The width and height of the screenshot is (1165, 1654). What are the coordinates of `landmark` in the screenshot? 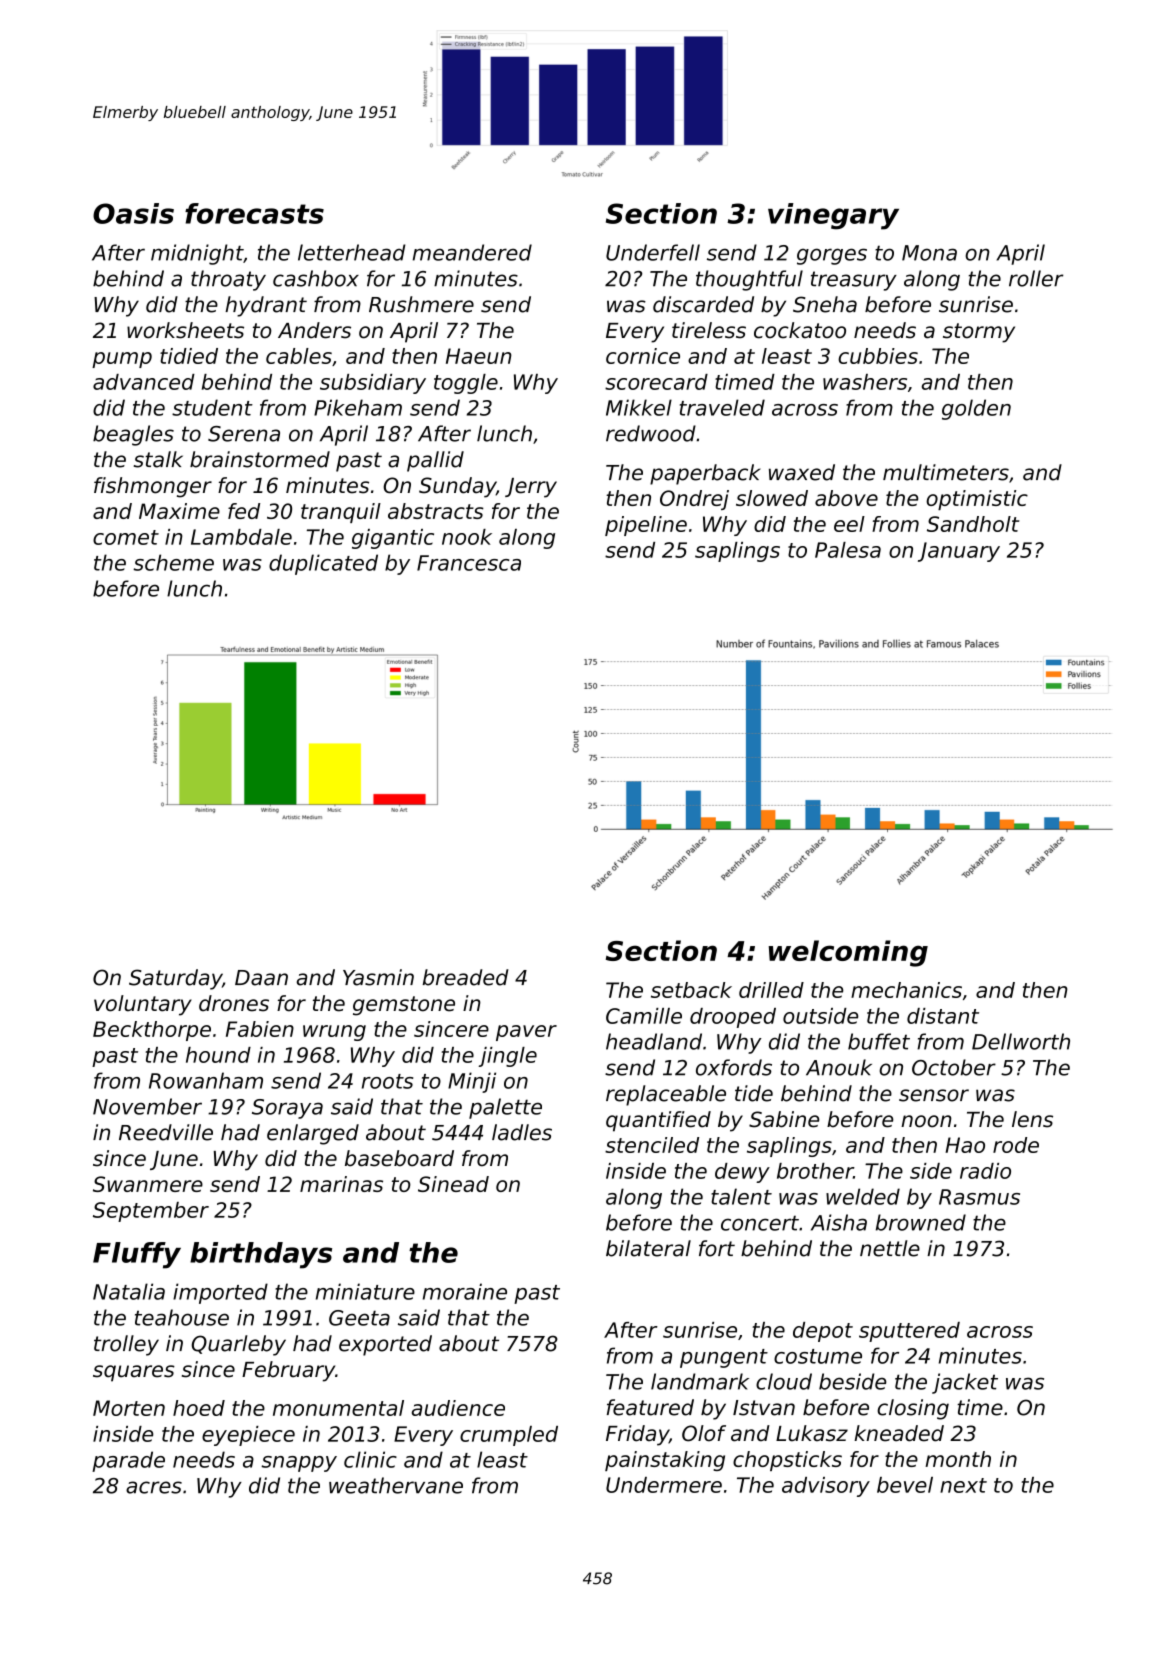 It's located at (700, 1381).
